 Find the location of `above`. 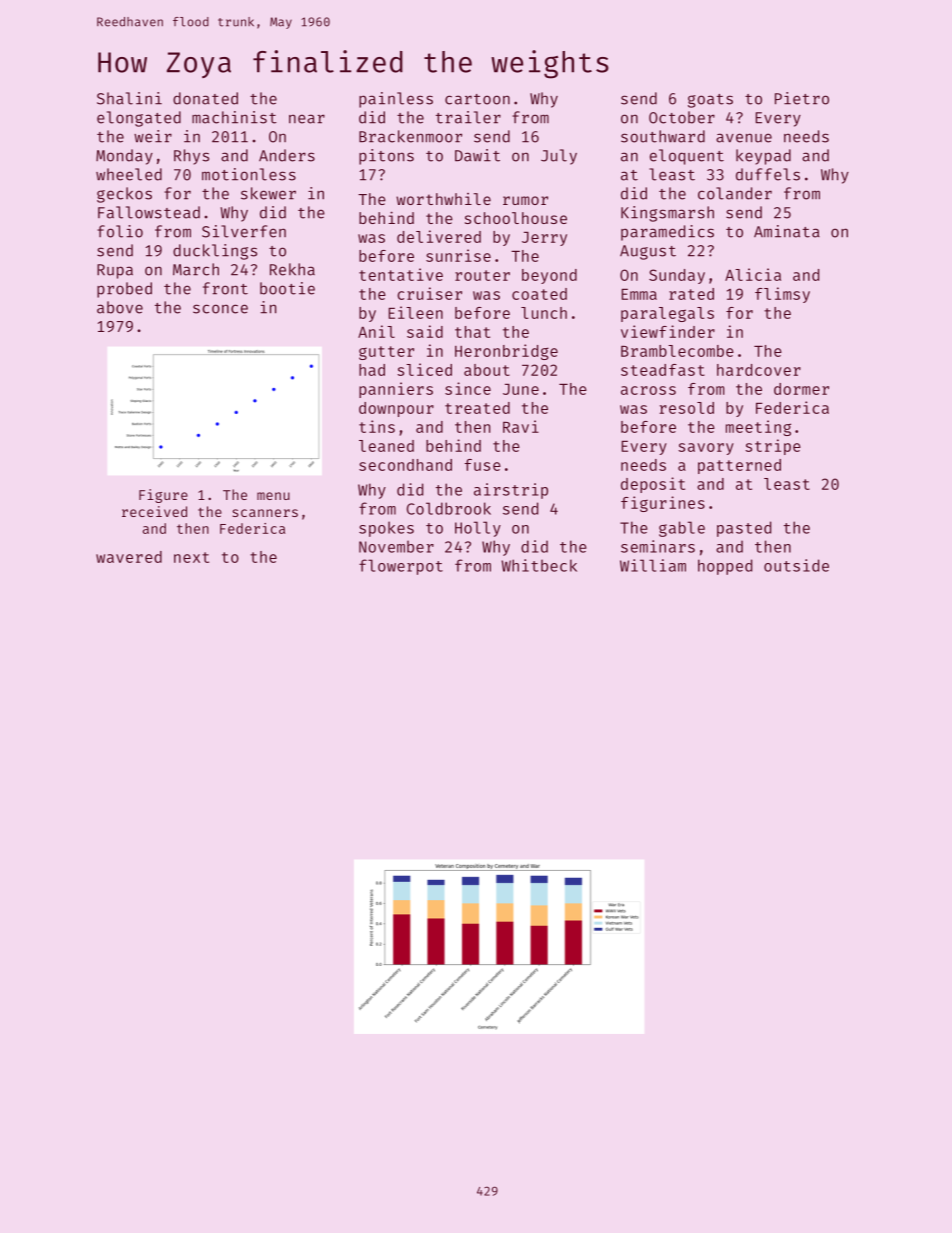

above is located at coordinates (120, 307).
